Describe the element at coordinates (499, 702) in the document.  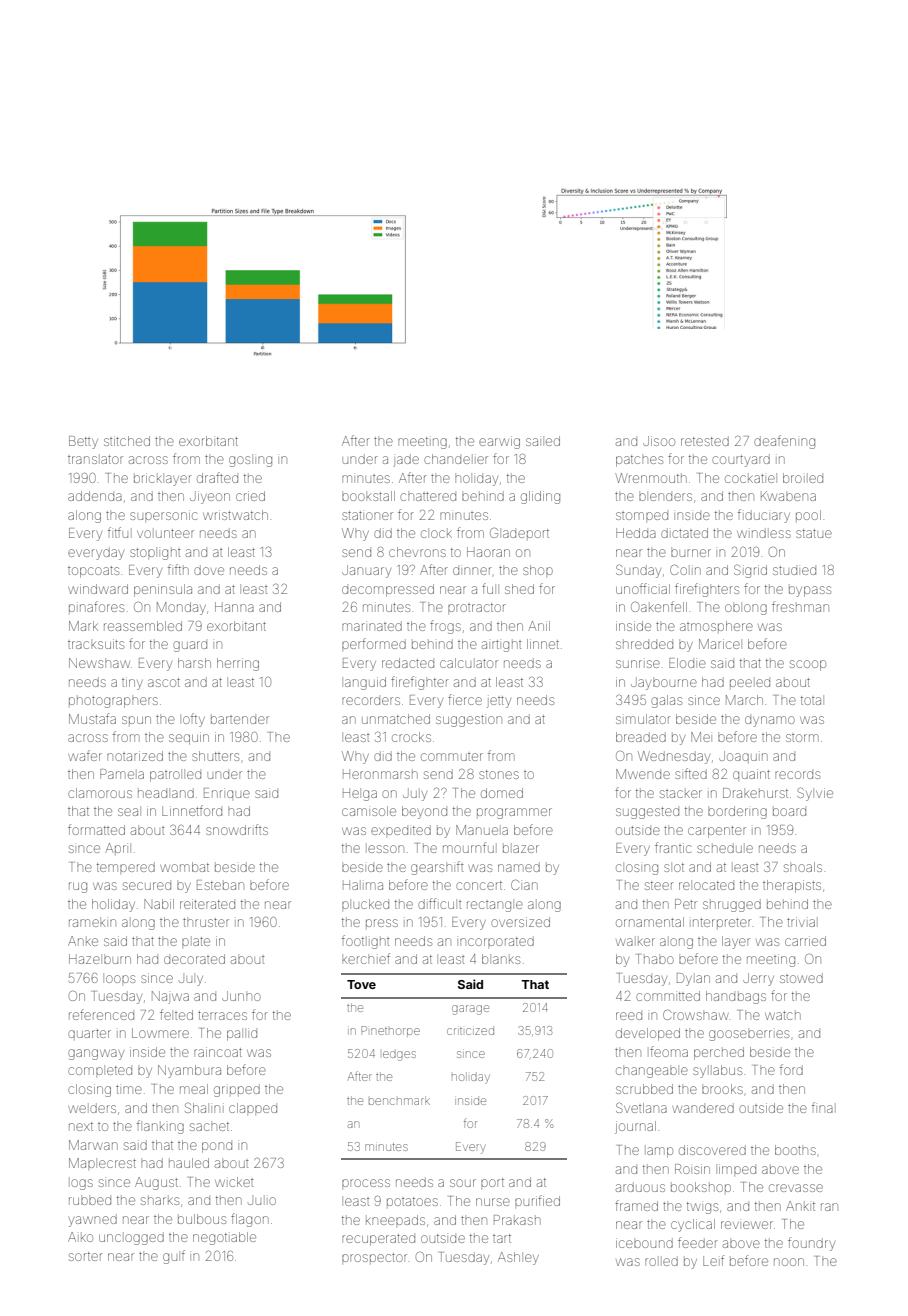
I see `jetty` at that location.
